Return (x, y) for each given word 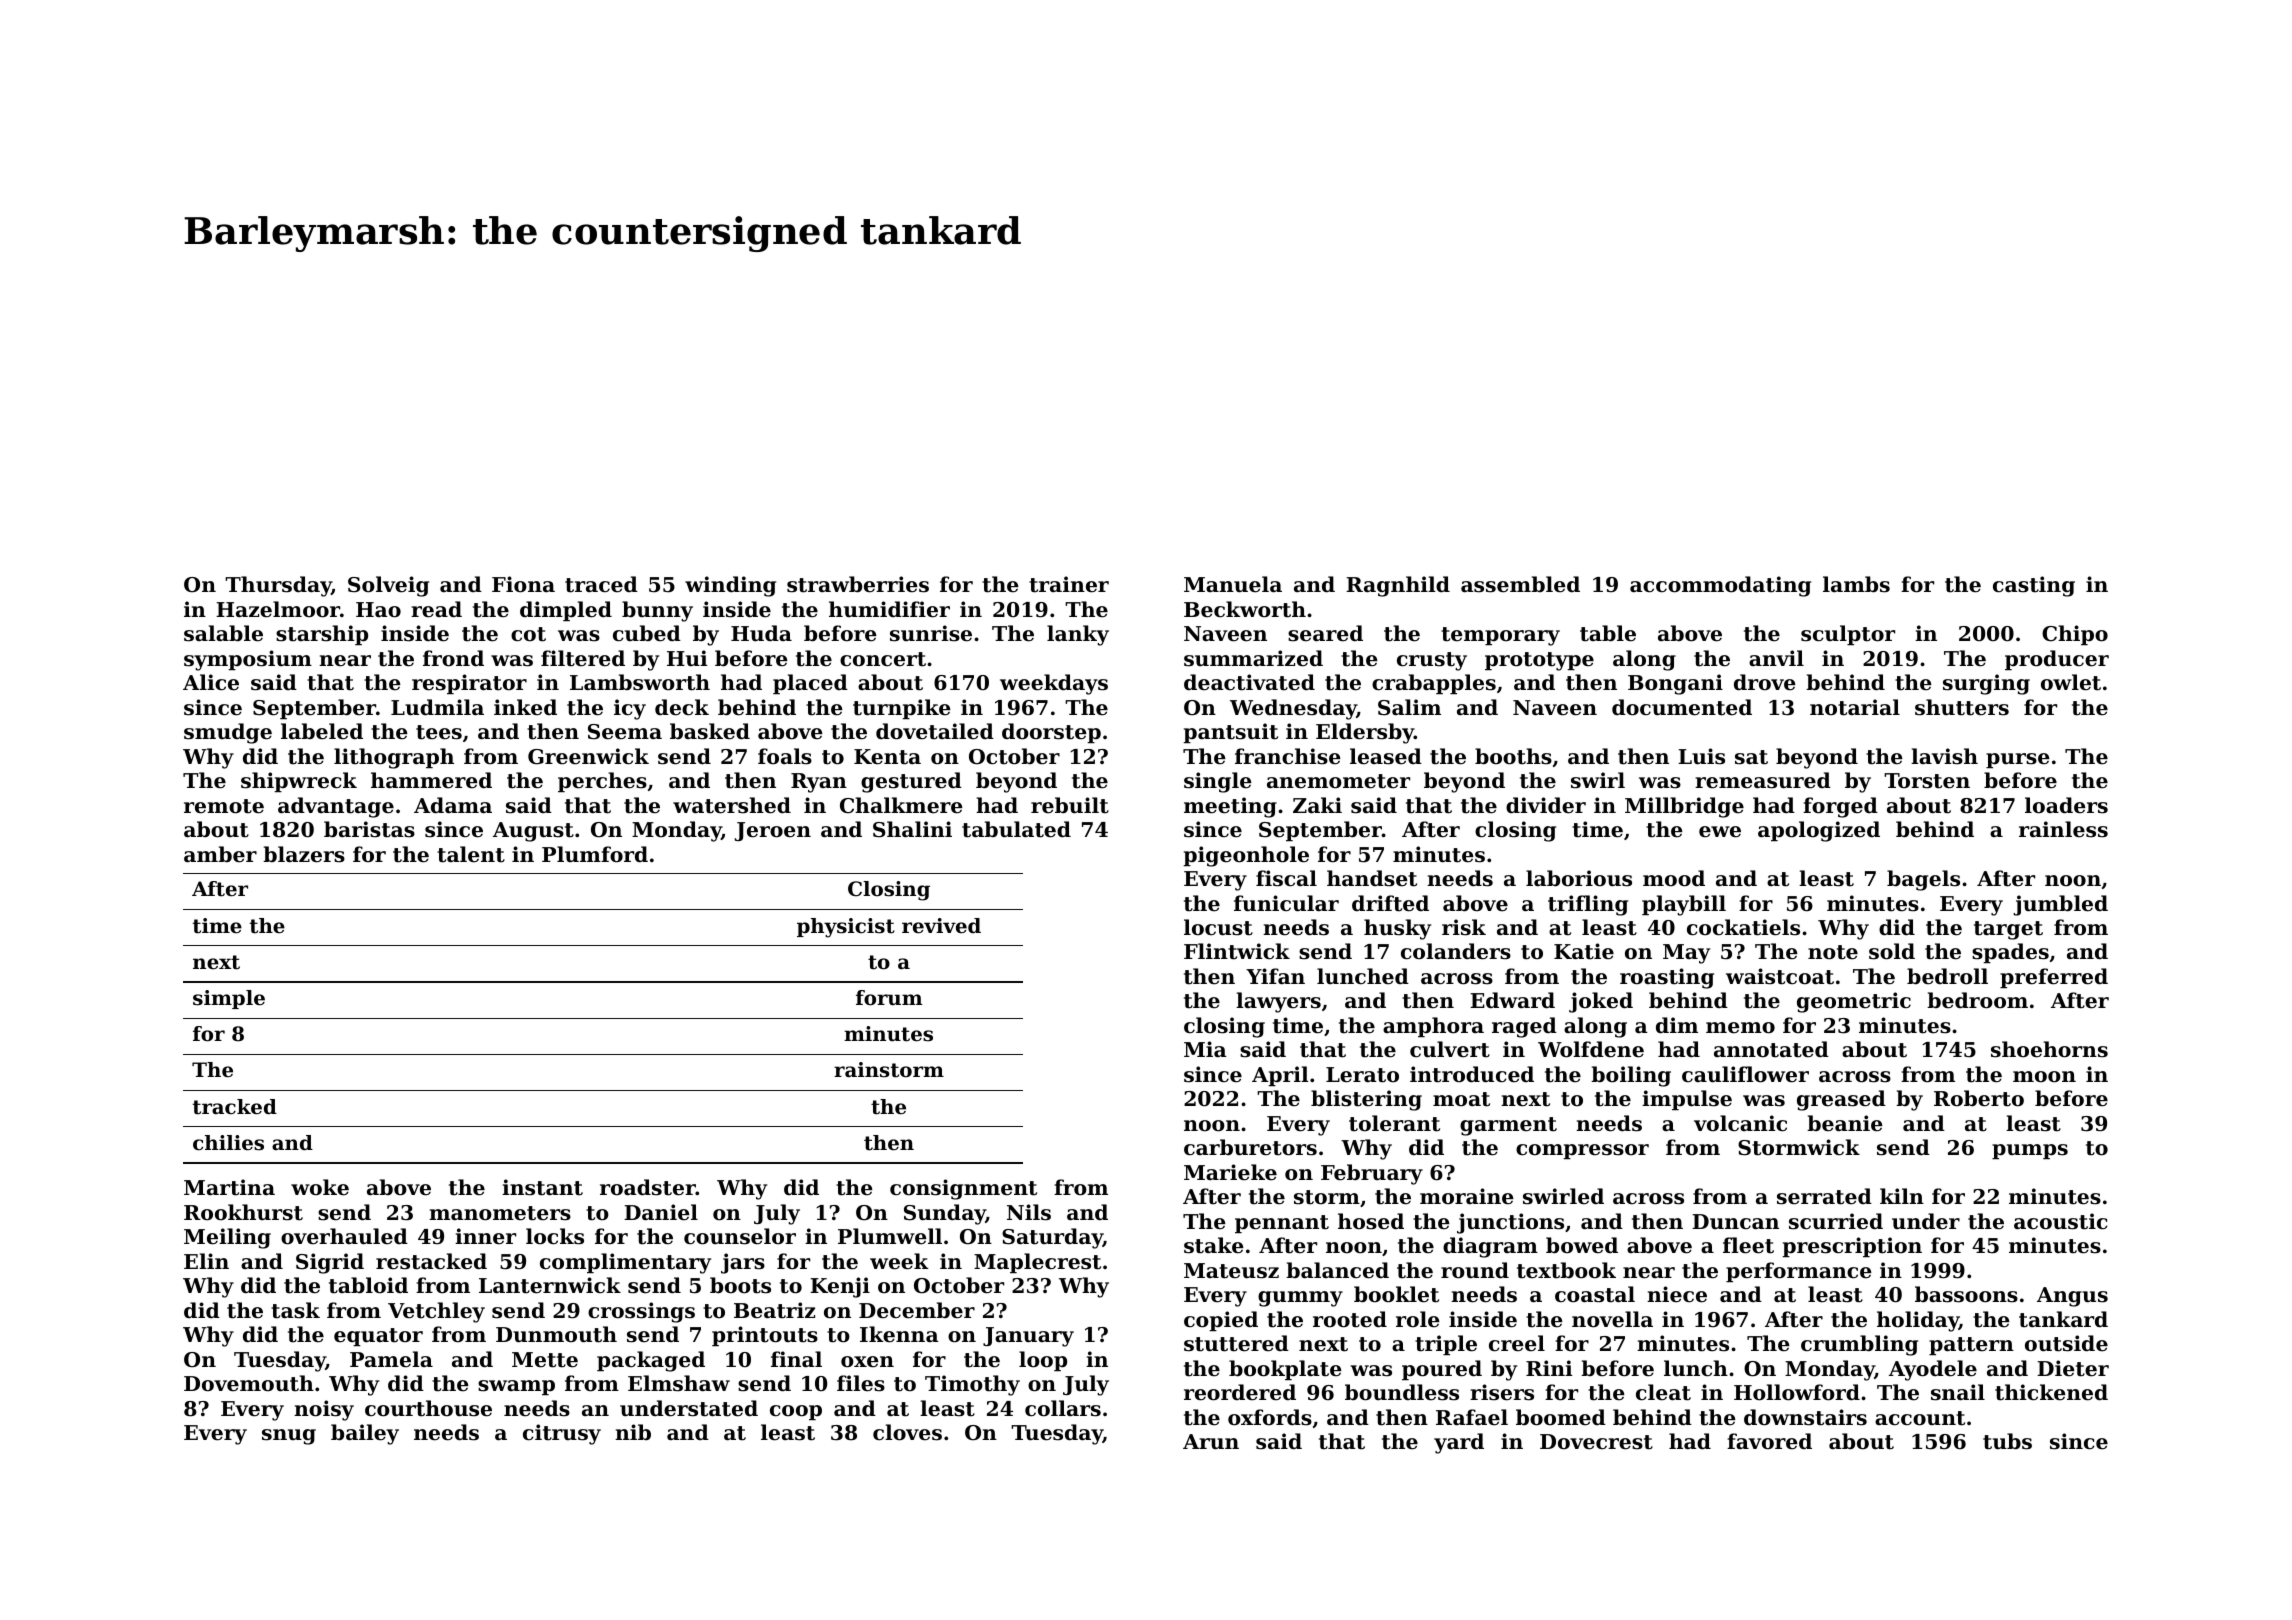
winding (730, 586)
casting (2034, 586)
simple (229, 999)
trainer (1069, 584)
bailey (365, 1434)
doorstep (1051, 733)
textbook (1566, 1270)
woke (320, 1187)
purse (2017, 760)
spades (2010, 953)
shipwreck (299, 782)
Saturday (1052, 1238)
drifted (1390, 903)
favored (1769, 1441)
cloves (907, 1432)
